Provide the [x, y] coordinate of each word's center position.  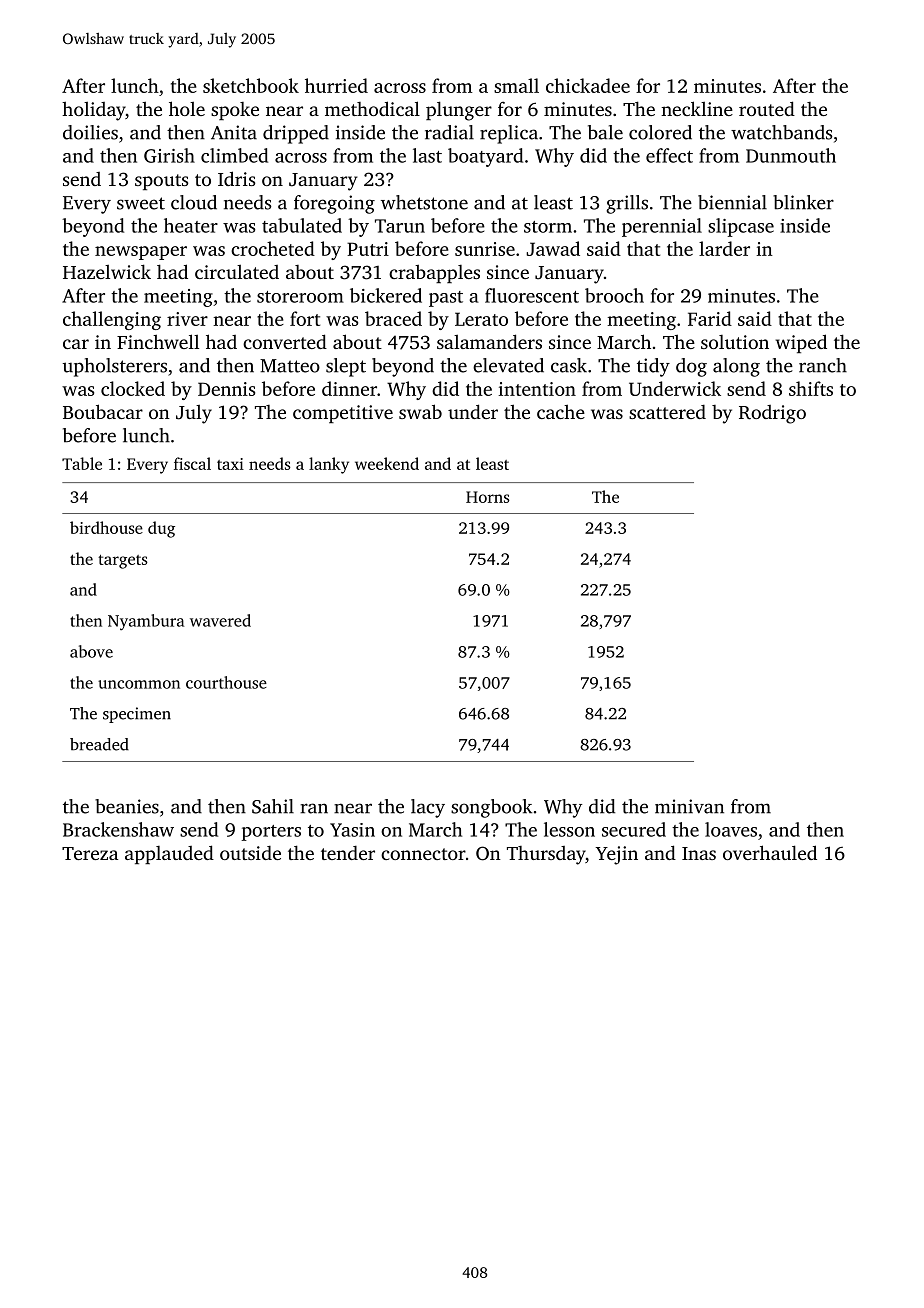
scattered [667, 412]
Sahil [273, 806]
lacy [428, 808]
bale [605, 132]
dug [161, 529]
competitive [343, 414]
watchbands [782, 132]
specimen [137, 715]
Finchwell [158, 341]
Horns [488, 497]
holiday [94, 111]
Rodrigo [772, 414]
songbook [491, 808]
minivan [689, 806]
